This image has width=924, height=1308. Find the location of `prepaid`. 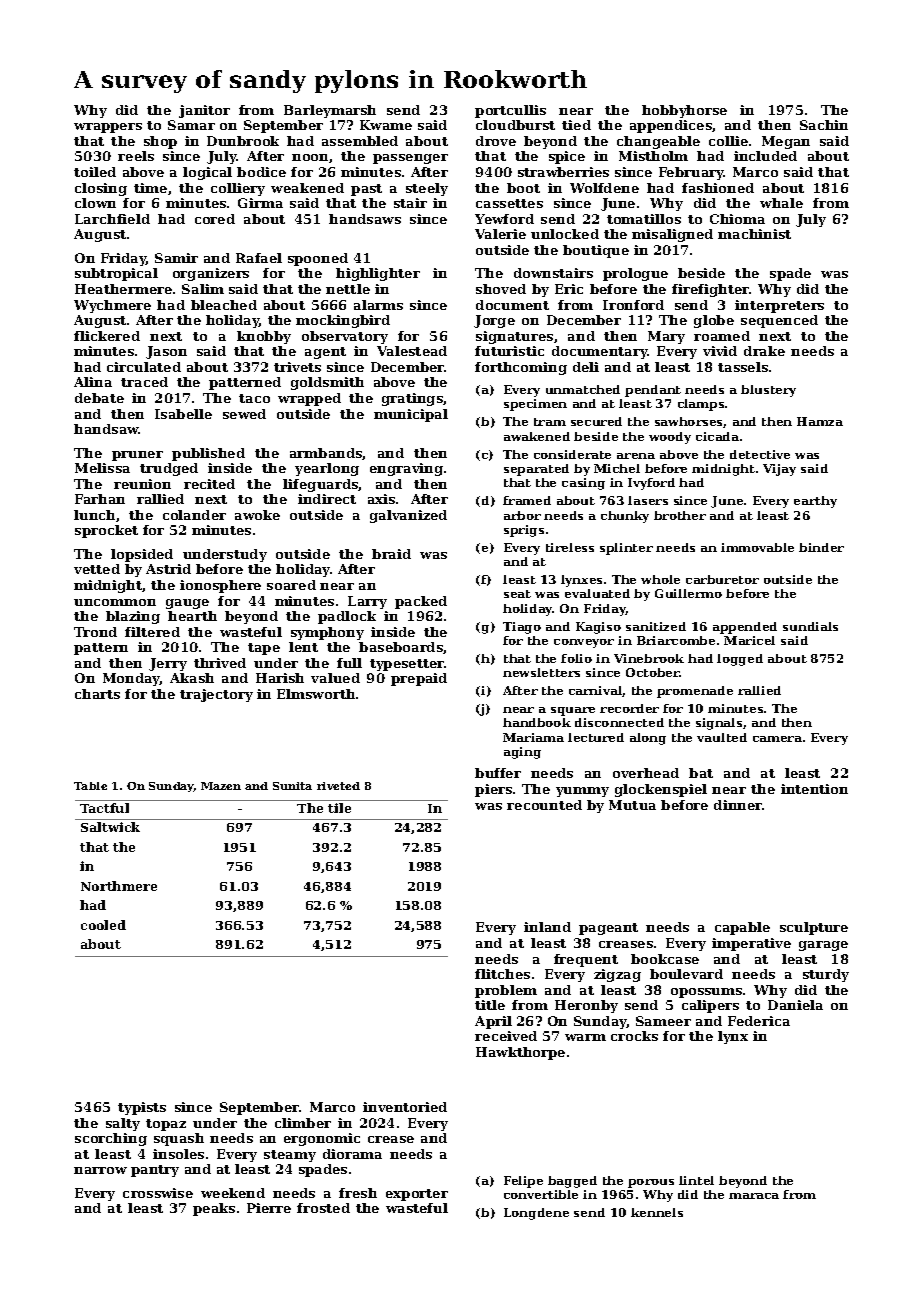

prepaid is located at coordinates (419, 679).
